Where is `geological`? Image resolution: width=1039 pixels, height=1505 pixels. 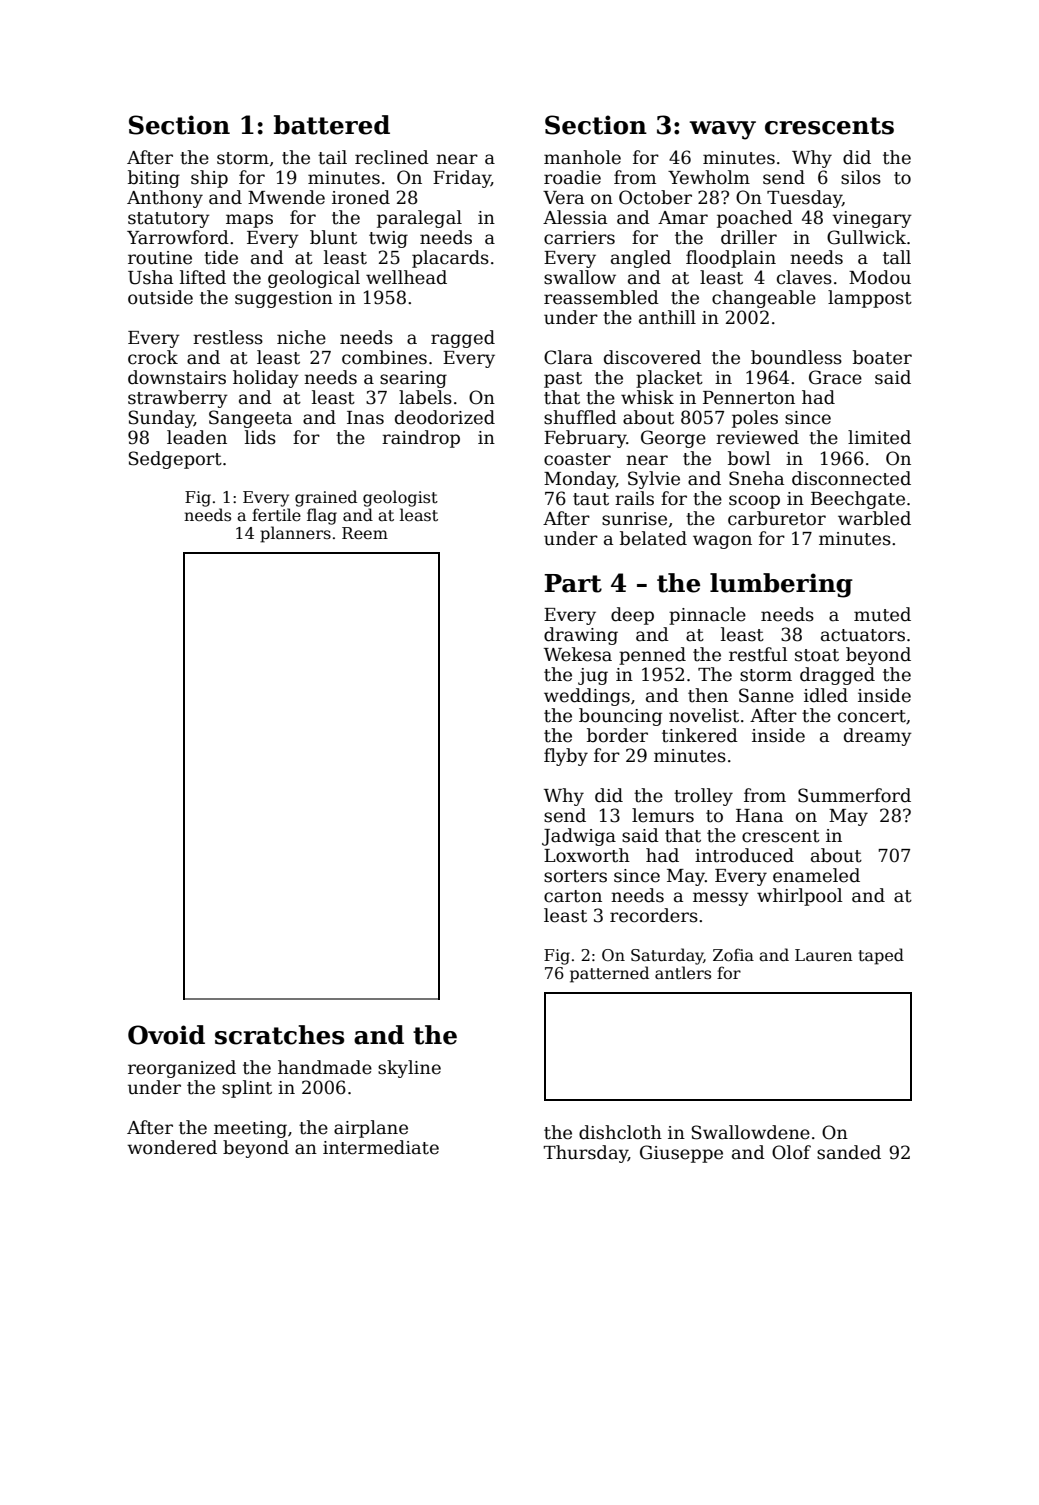
geological is located at coordinates (314, 279).
